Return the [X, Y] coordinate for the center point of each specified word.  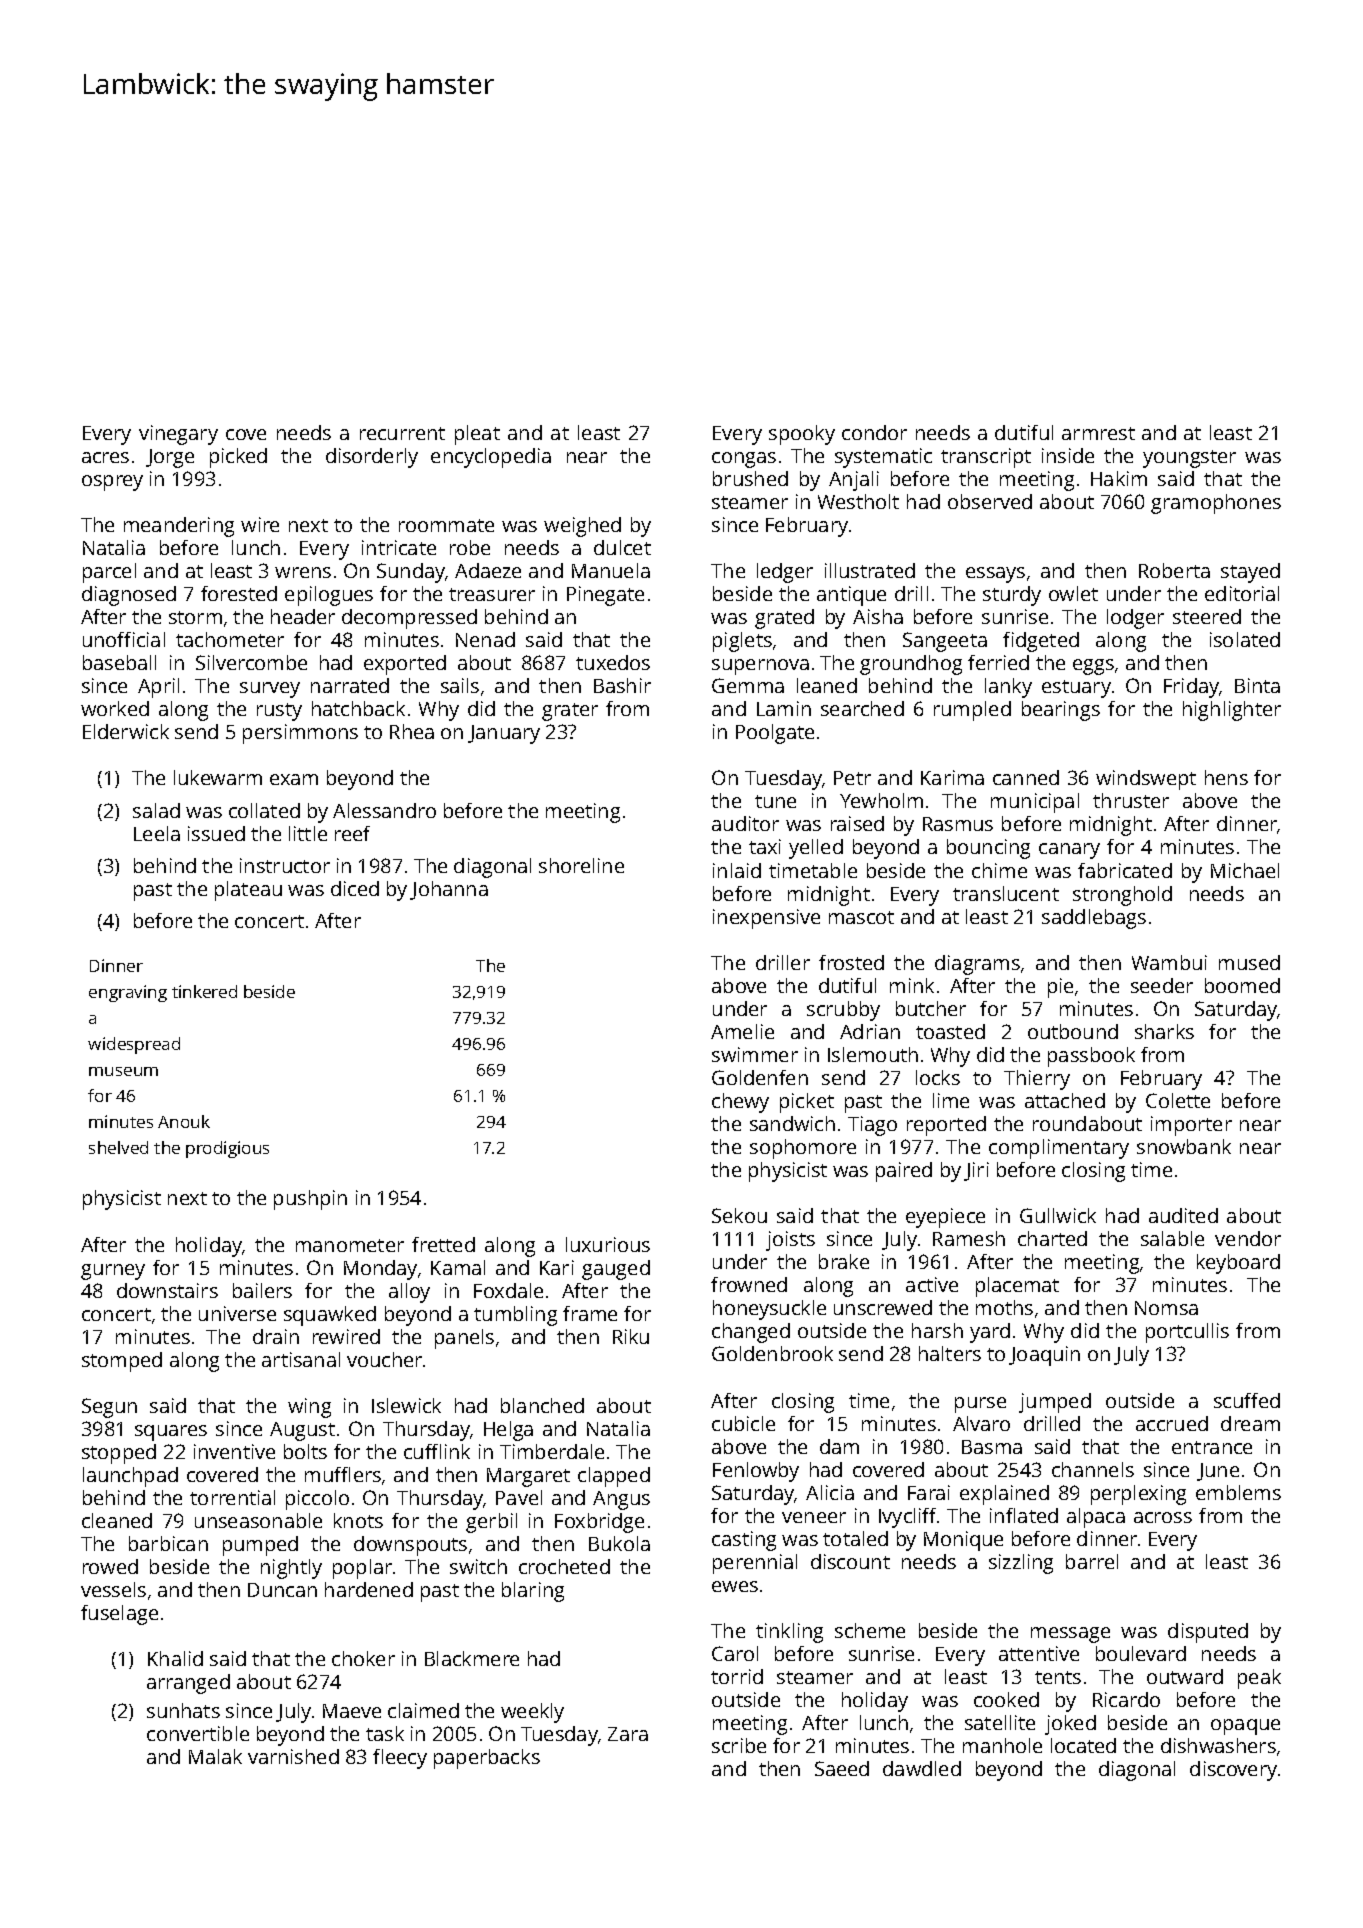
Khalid [175, 1658]
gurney [113, 1272]
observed [990, 501]
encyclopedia [491, 458]
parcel [109, 573]
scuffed [1247, 1400]
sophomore [803, 1149]
